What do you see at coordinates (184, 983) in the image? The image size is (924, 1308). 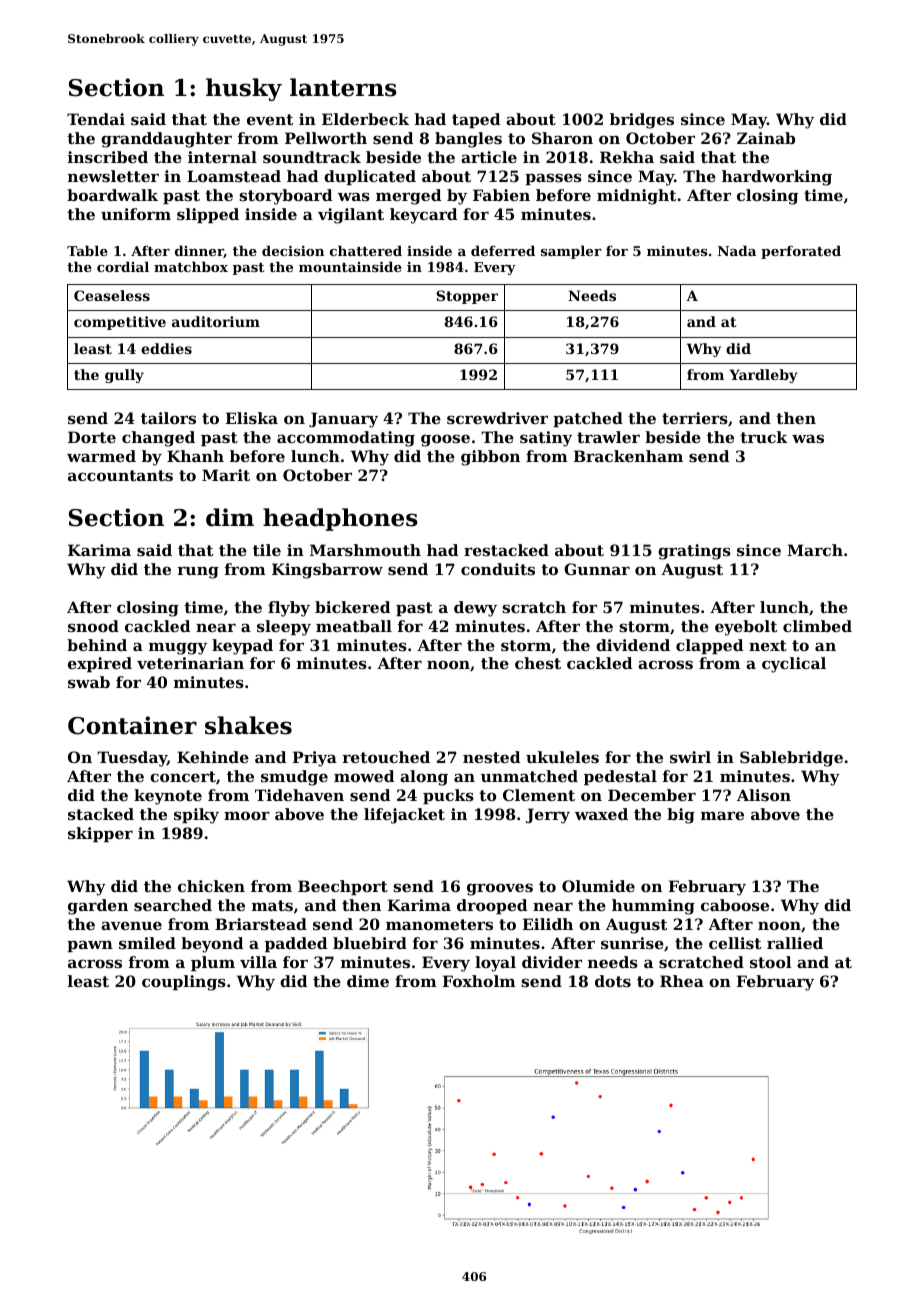 I see `couplings` at bounding box center [184, 983].
